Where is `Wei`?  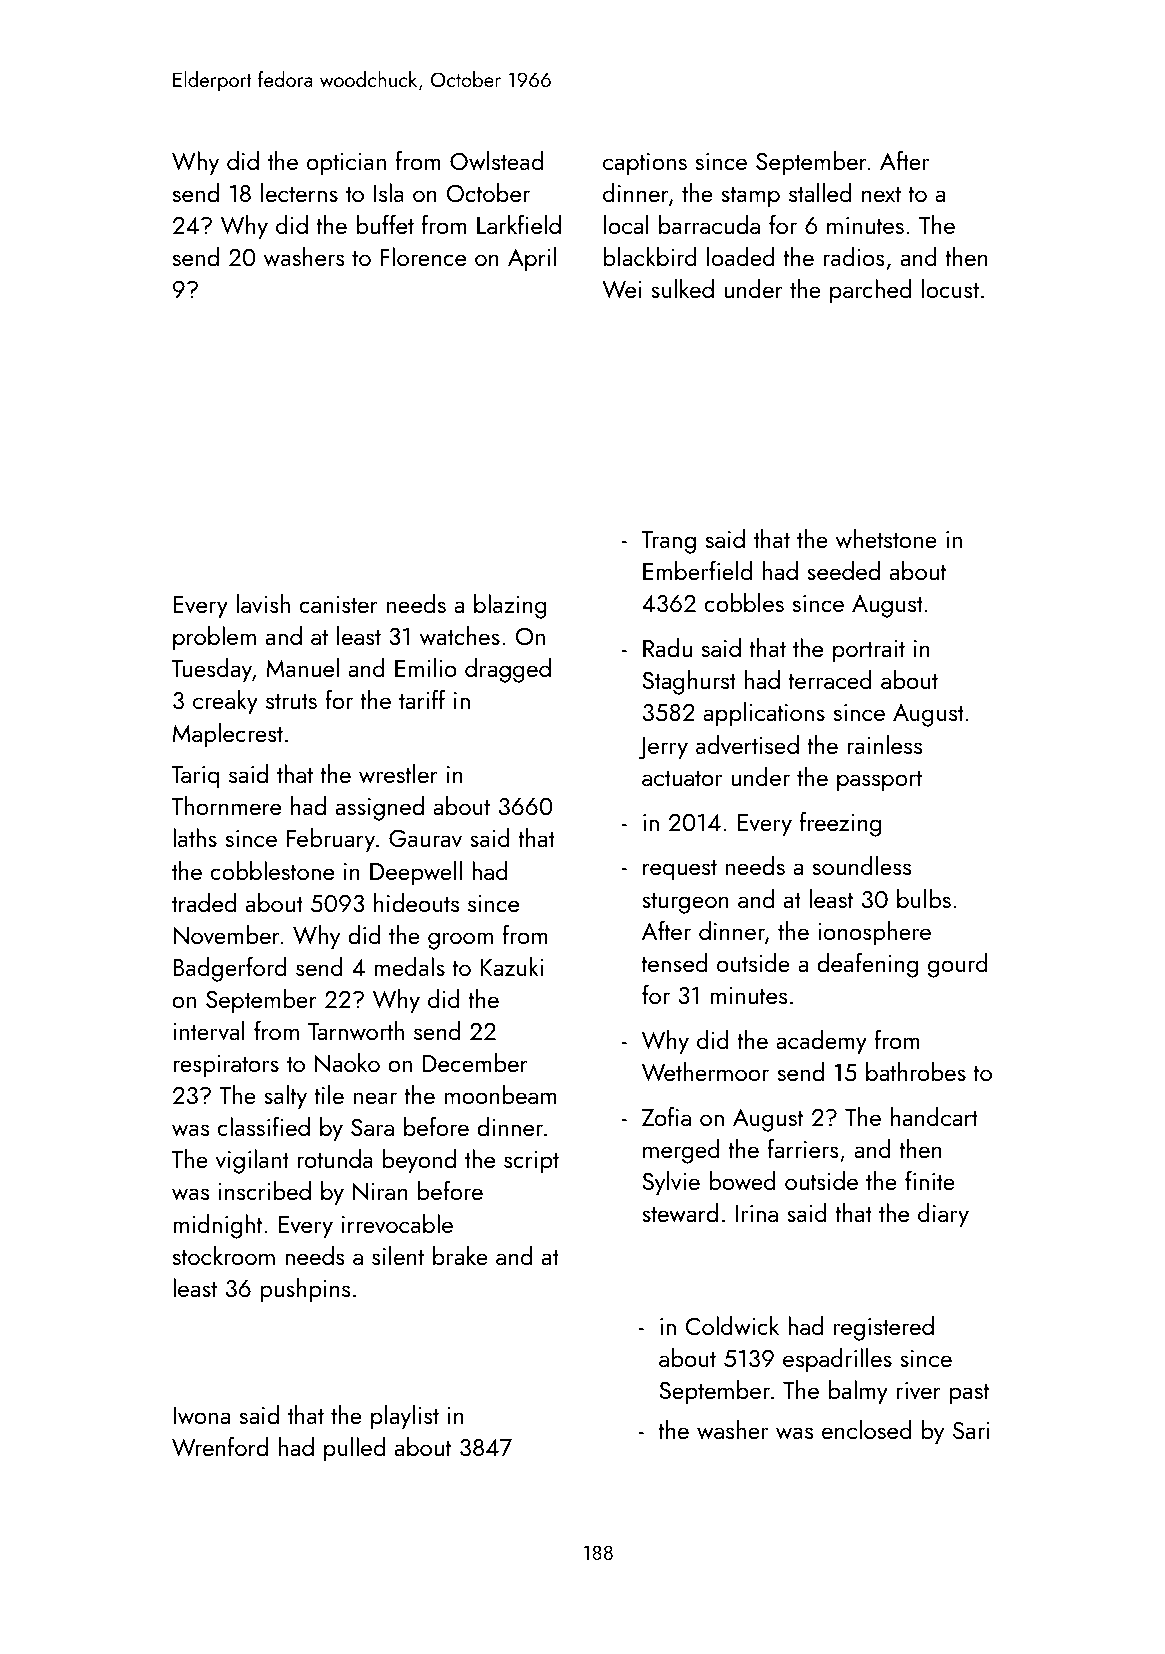 Wei is located at coordinates (622, 289).
